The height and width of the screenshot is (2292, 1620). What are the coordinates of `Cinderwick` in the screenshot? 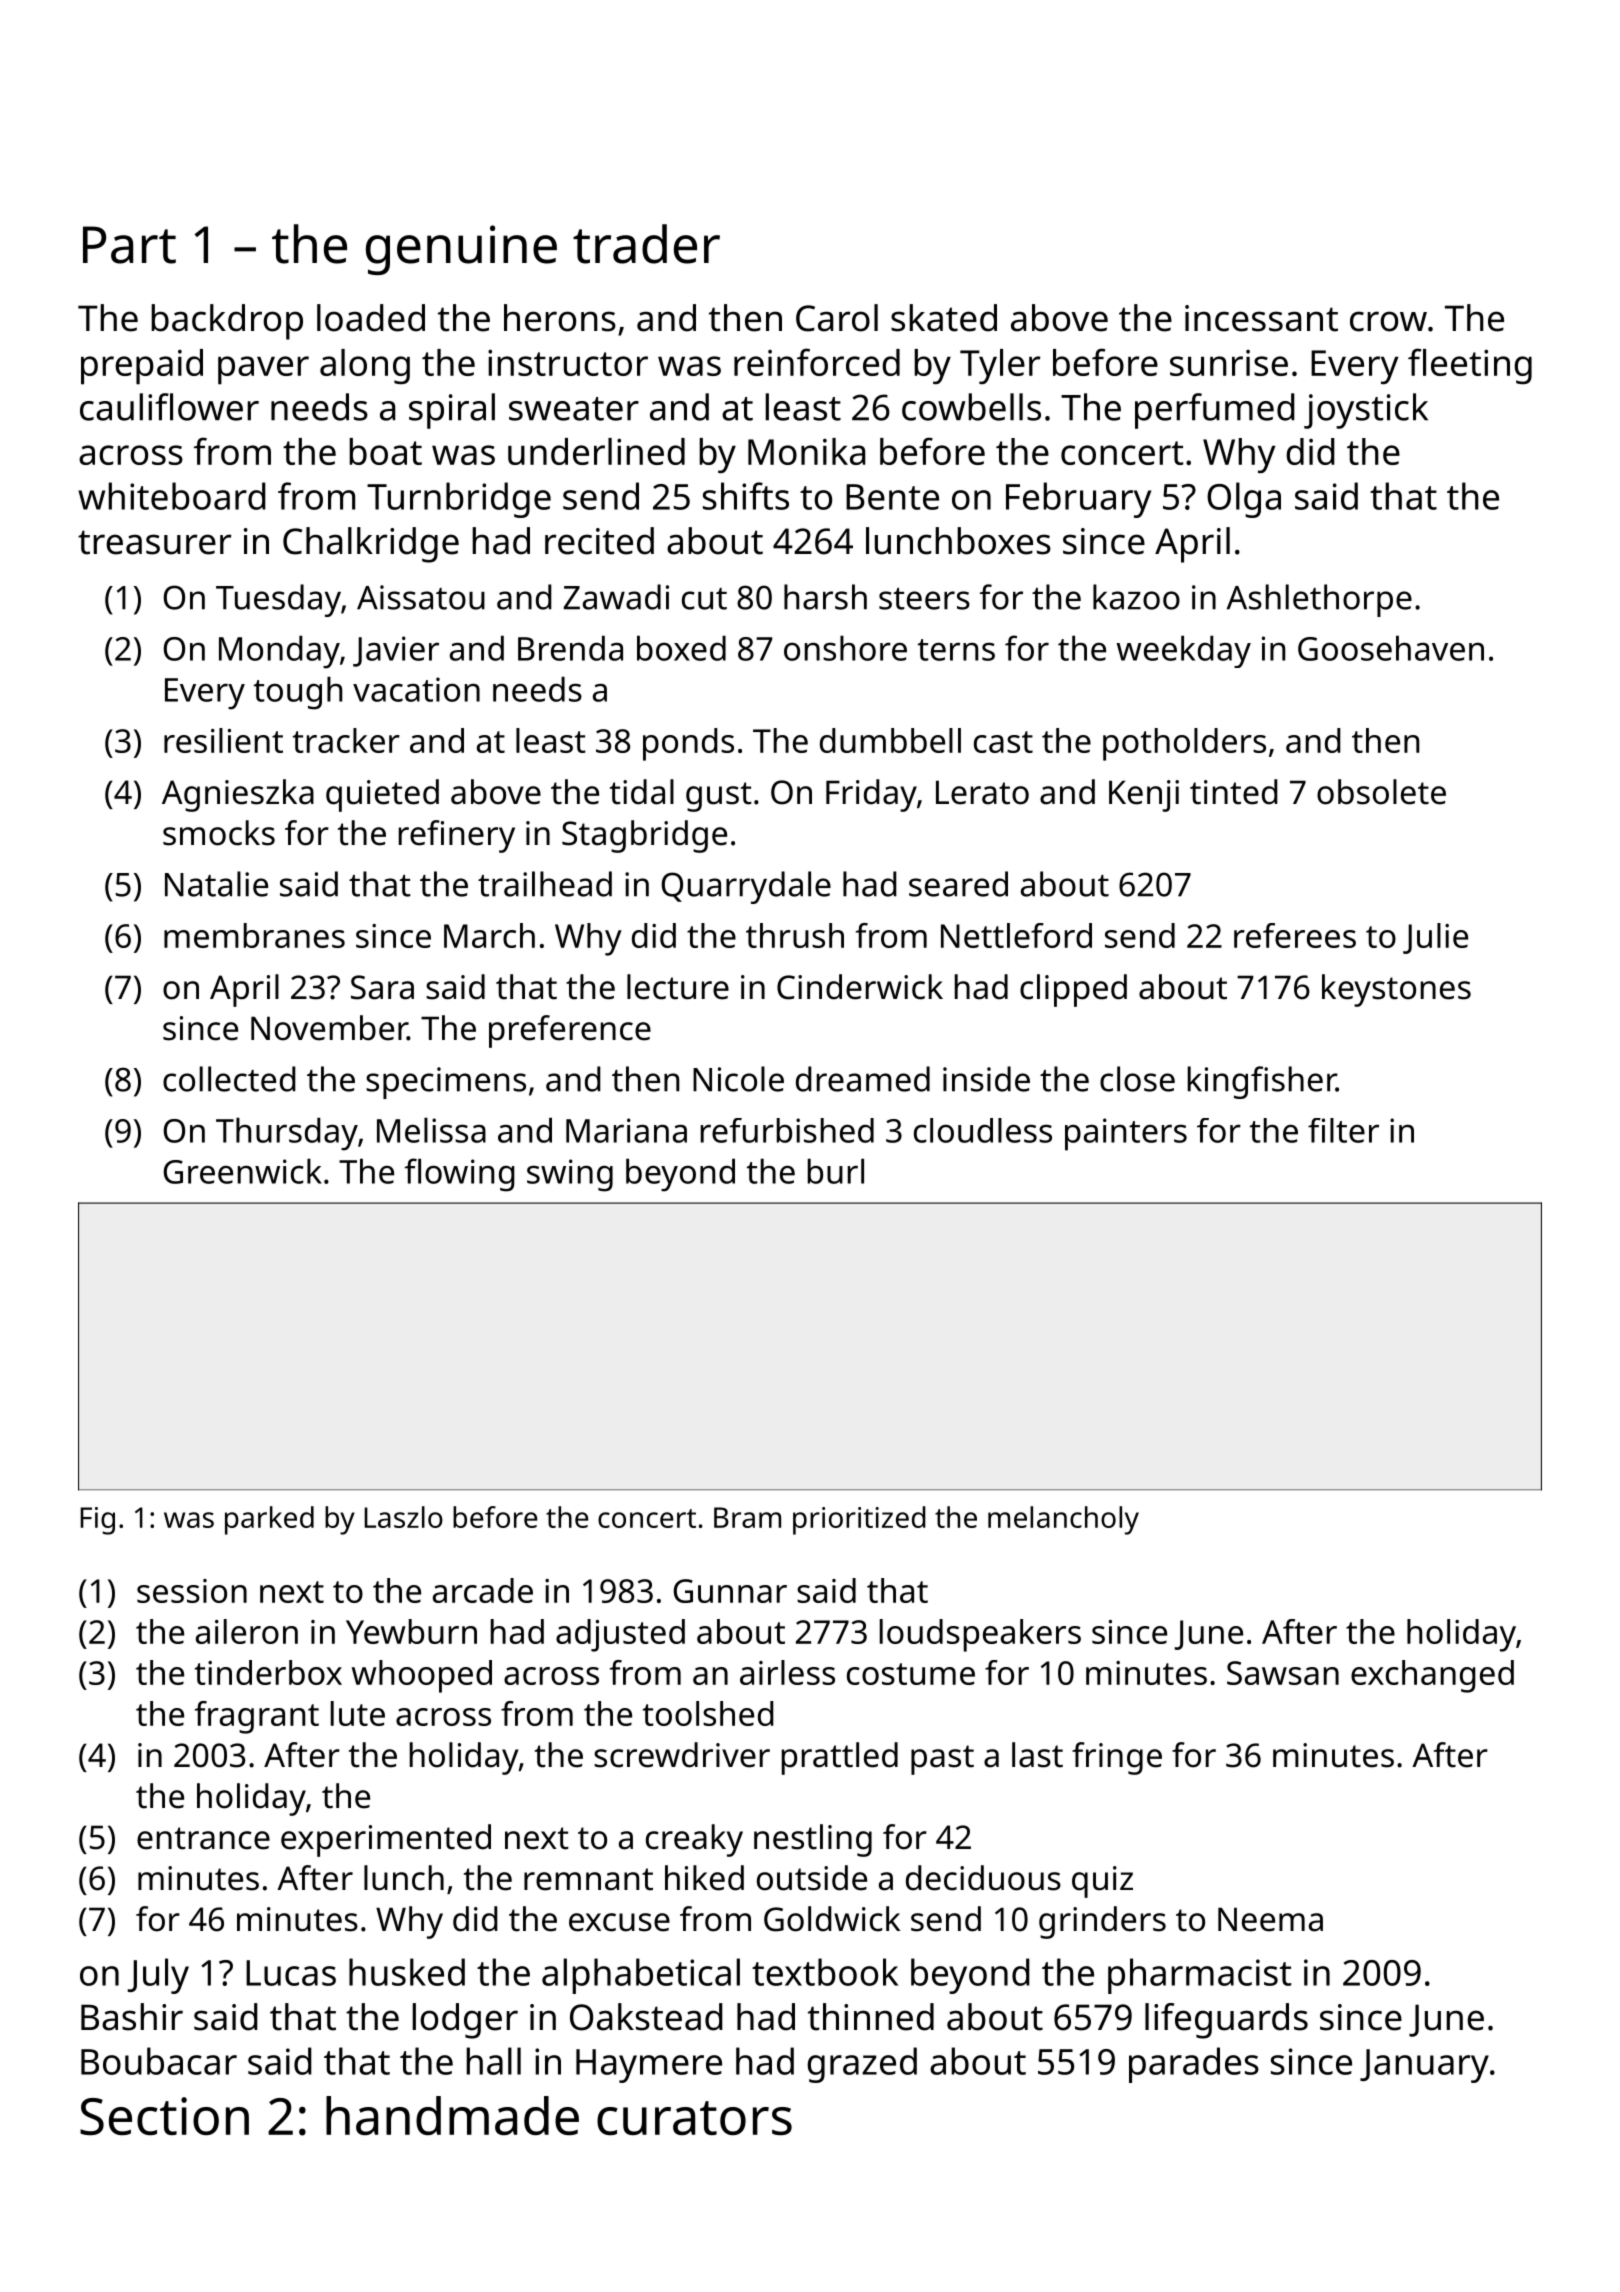 It's located at (860, 987).
